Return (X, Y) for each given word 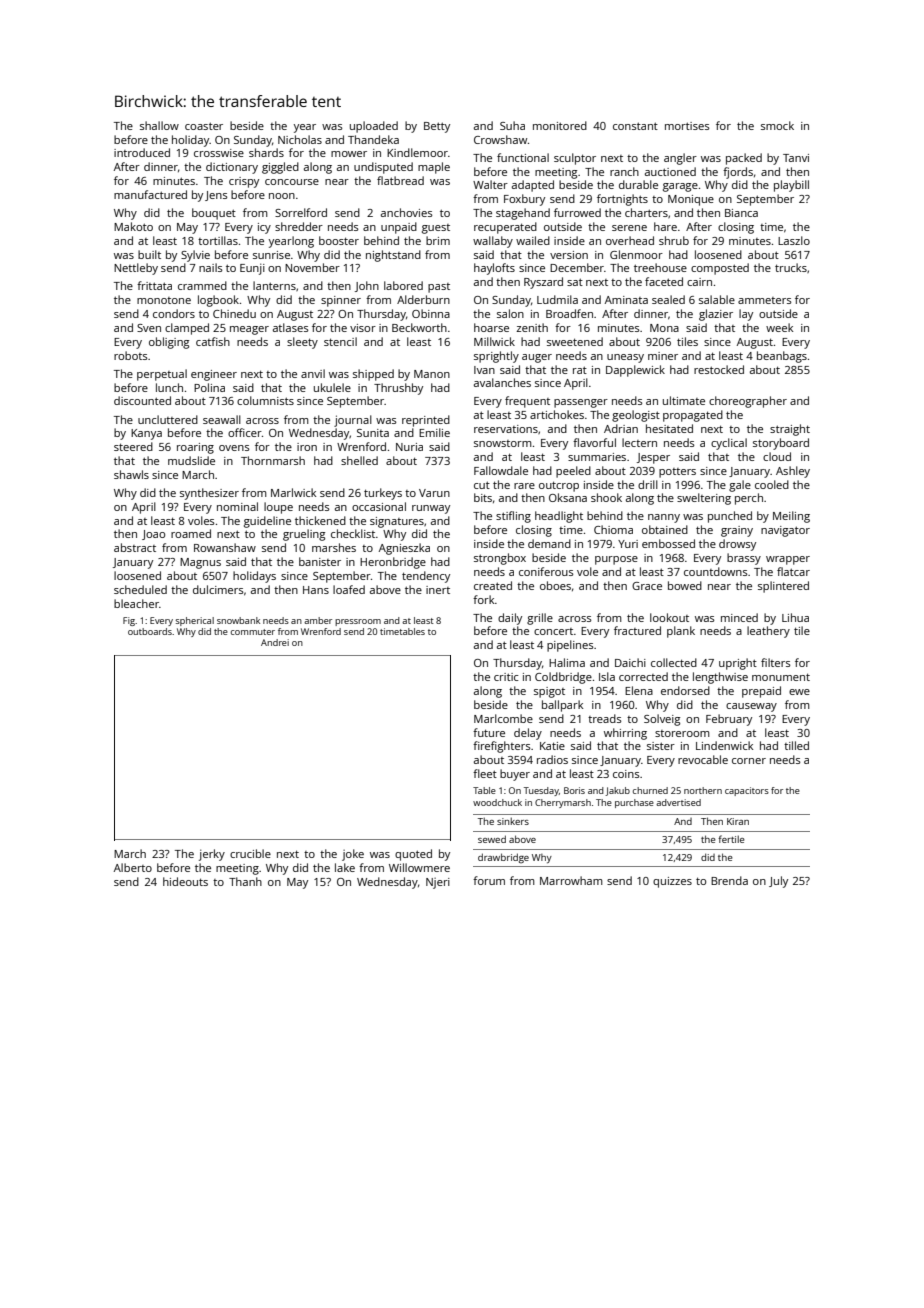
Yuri (628, 544)
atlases (290, 327)
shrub (674, 240)
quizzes (672, 882)
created (493, 585)
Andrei (275, 642)
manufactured (150, 194)
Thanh (245, 881)
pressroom (358, 622)
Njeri (438, 883)
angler (680, 159)
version (569, 255)
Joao (153, 535)
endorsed (685, 690)
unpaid (399, 228)
